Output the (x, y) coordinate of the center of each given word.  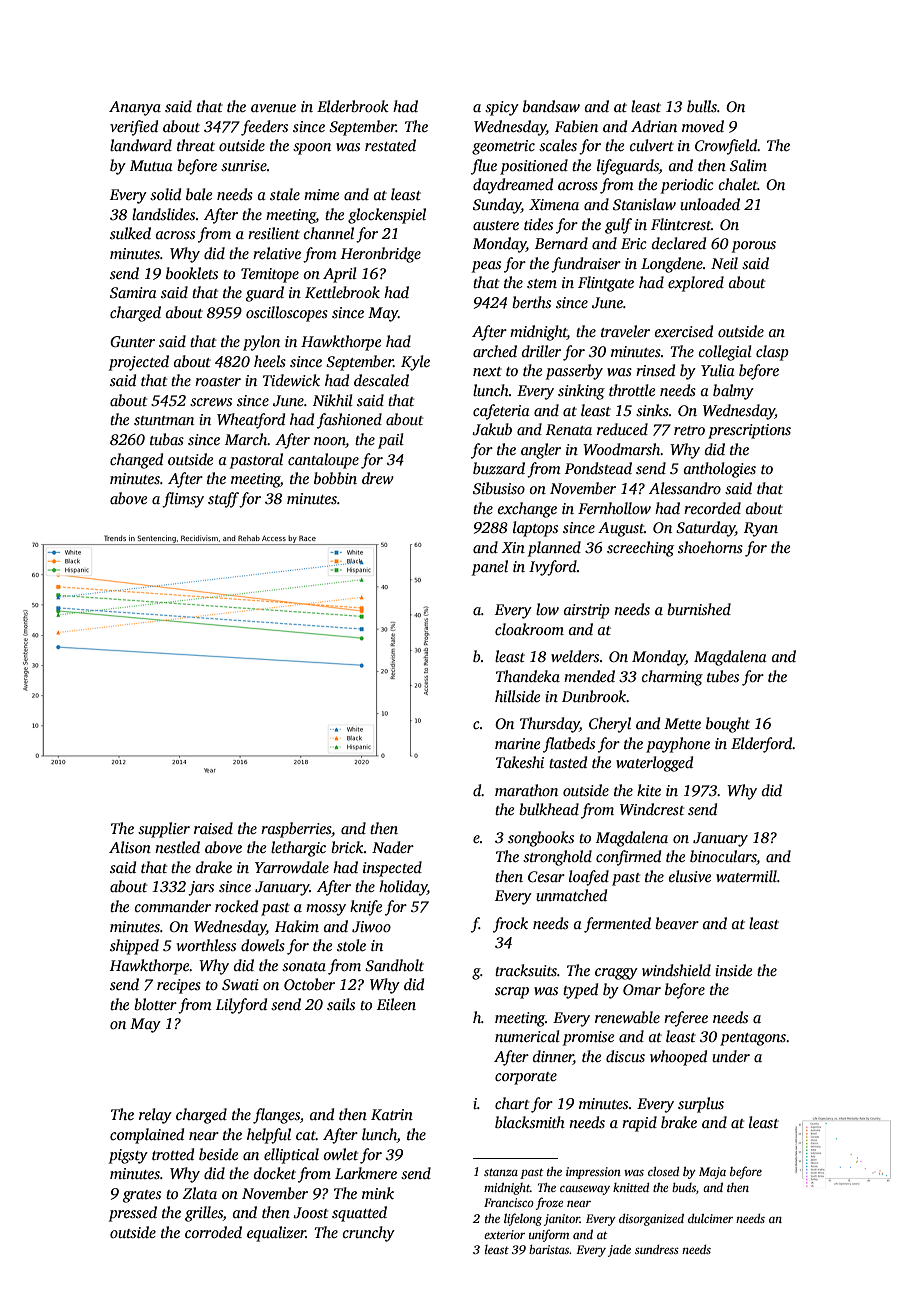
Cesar (546, 877)
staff (223, 500)
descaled (381, 380)
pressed (133, 1214)
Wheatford (251, 421)
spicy (502, 108)
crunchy (369, 1234)
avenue (273, 108)
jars (201, 888)
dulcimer (710, 1218)
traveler (625, 331)
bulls (702, 106)
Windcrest (652, 809)
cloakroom (529, 629)
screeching (640, 549)
